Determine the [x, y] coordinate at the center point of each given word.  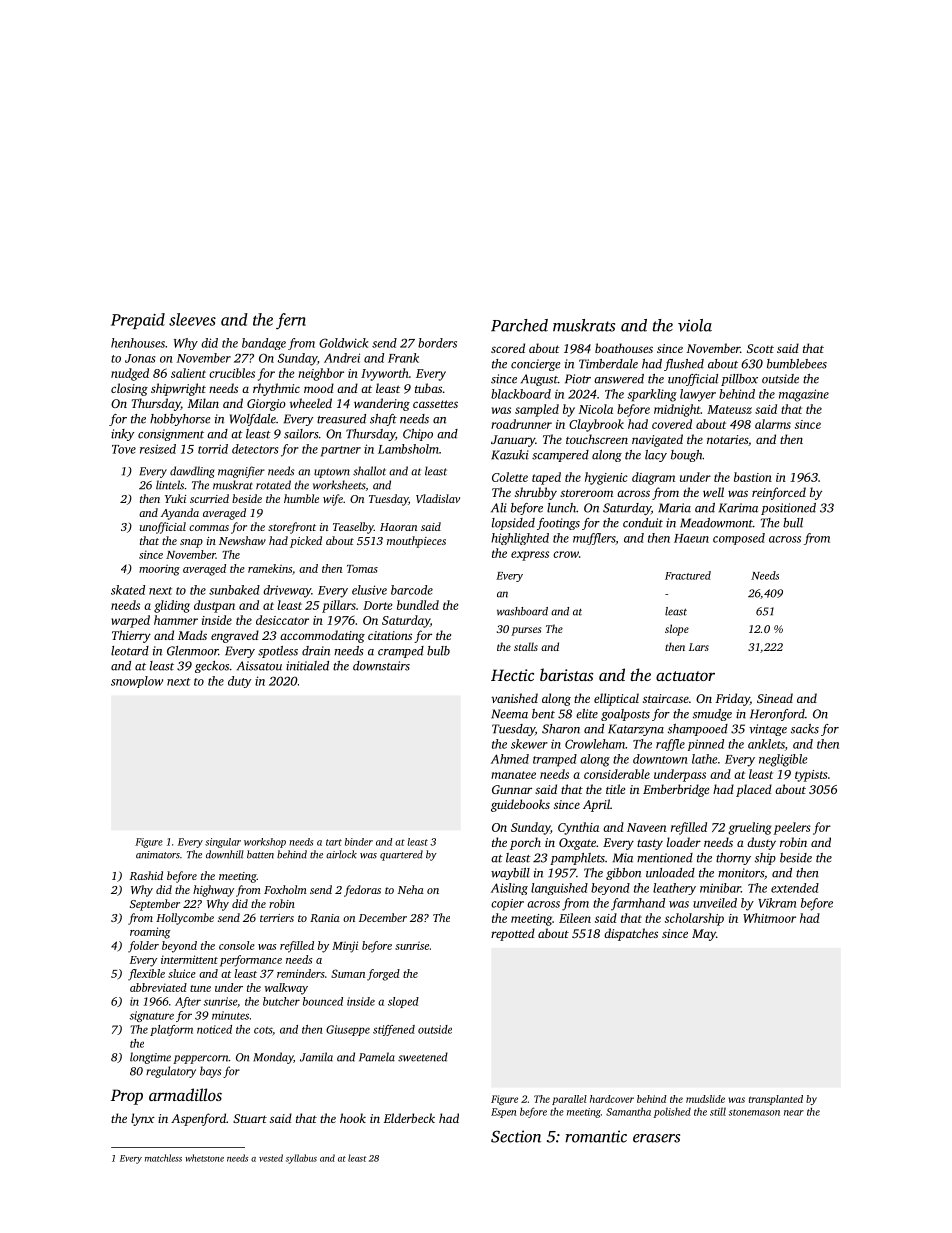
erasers [656, 1138]
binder [359, 842]
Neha [411, 889]
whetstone [204, 1158]
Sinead [775, 698]
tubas [428, 388]
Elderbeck [409, 1118]
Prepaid [138, 321]
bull [793, 523]
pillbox [739, 380]
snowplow [137, 682]
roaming [150, 933]
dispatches [631, 934]
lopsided [513, 524]
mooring [159, 570]
